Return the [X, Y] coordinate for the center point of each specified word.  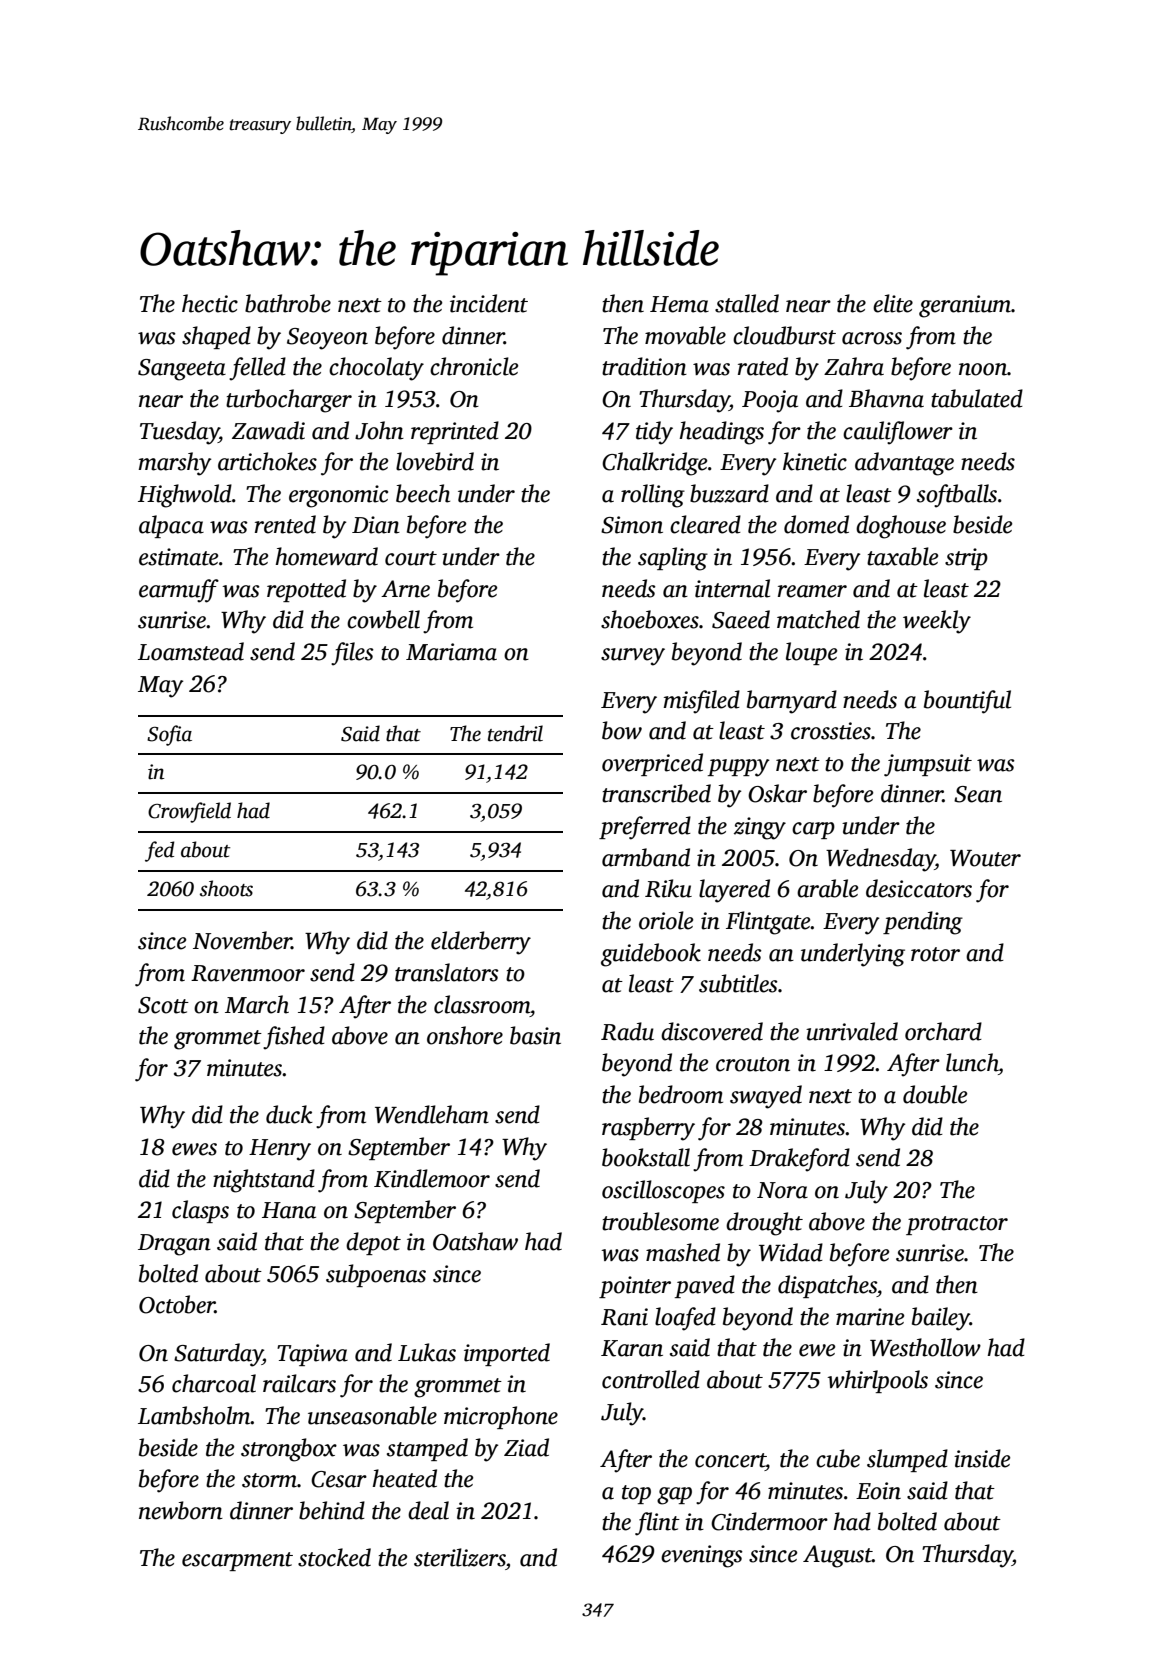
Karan [632, 1348]
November [242, 940]
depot [373, 1243]
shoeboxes [650, 619]
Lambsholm [194, 1415]
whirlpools [877, 1381]
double [935, 1094]
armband [646, 857]
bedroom [681, 1094]
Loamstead [191, 651]
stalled [747, 303]
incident [489, 303]
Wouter [985, 858]
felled [257, 369]
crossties [831, 731]
